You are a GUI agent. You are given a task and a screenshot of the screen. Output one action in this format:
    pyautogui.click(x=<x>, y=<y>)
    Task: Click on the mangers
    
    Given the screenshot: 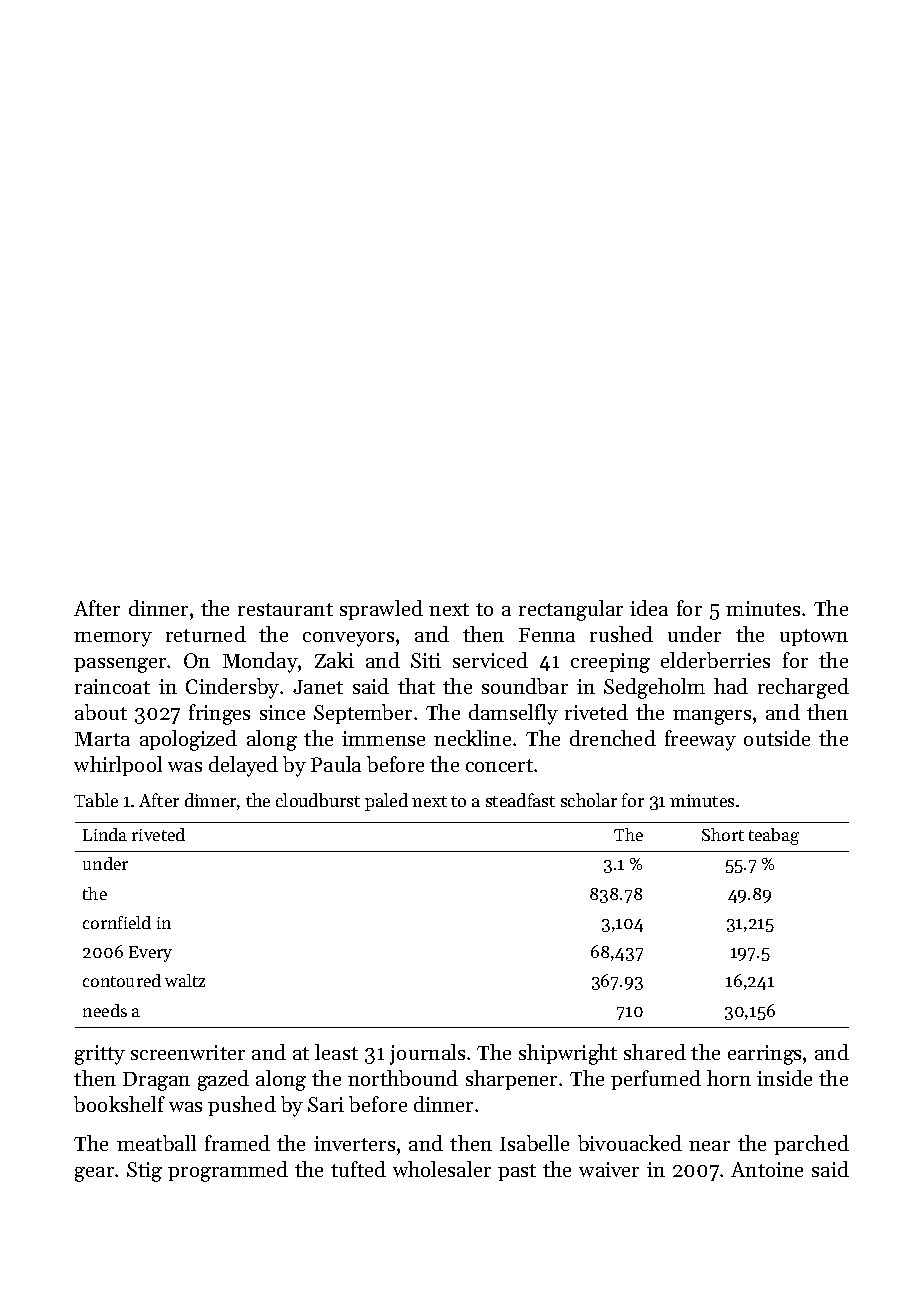 What is the action you would take?
    pyautogui.click(x=712, y=717)
